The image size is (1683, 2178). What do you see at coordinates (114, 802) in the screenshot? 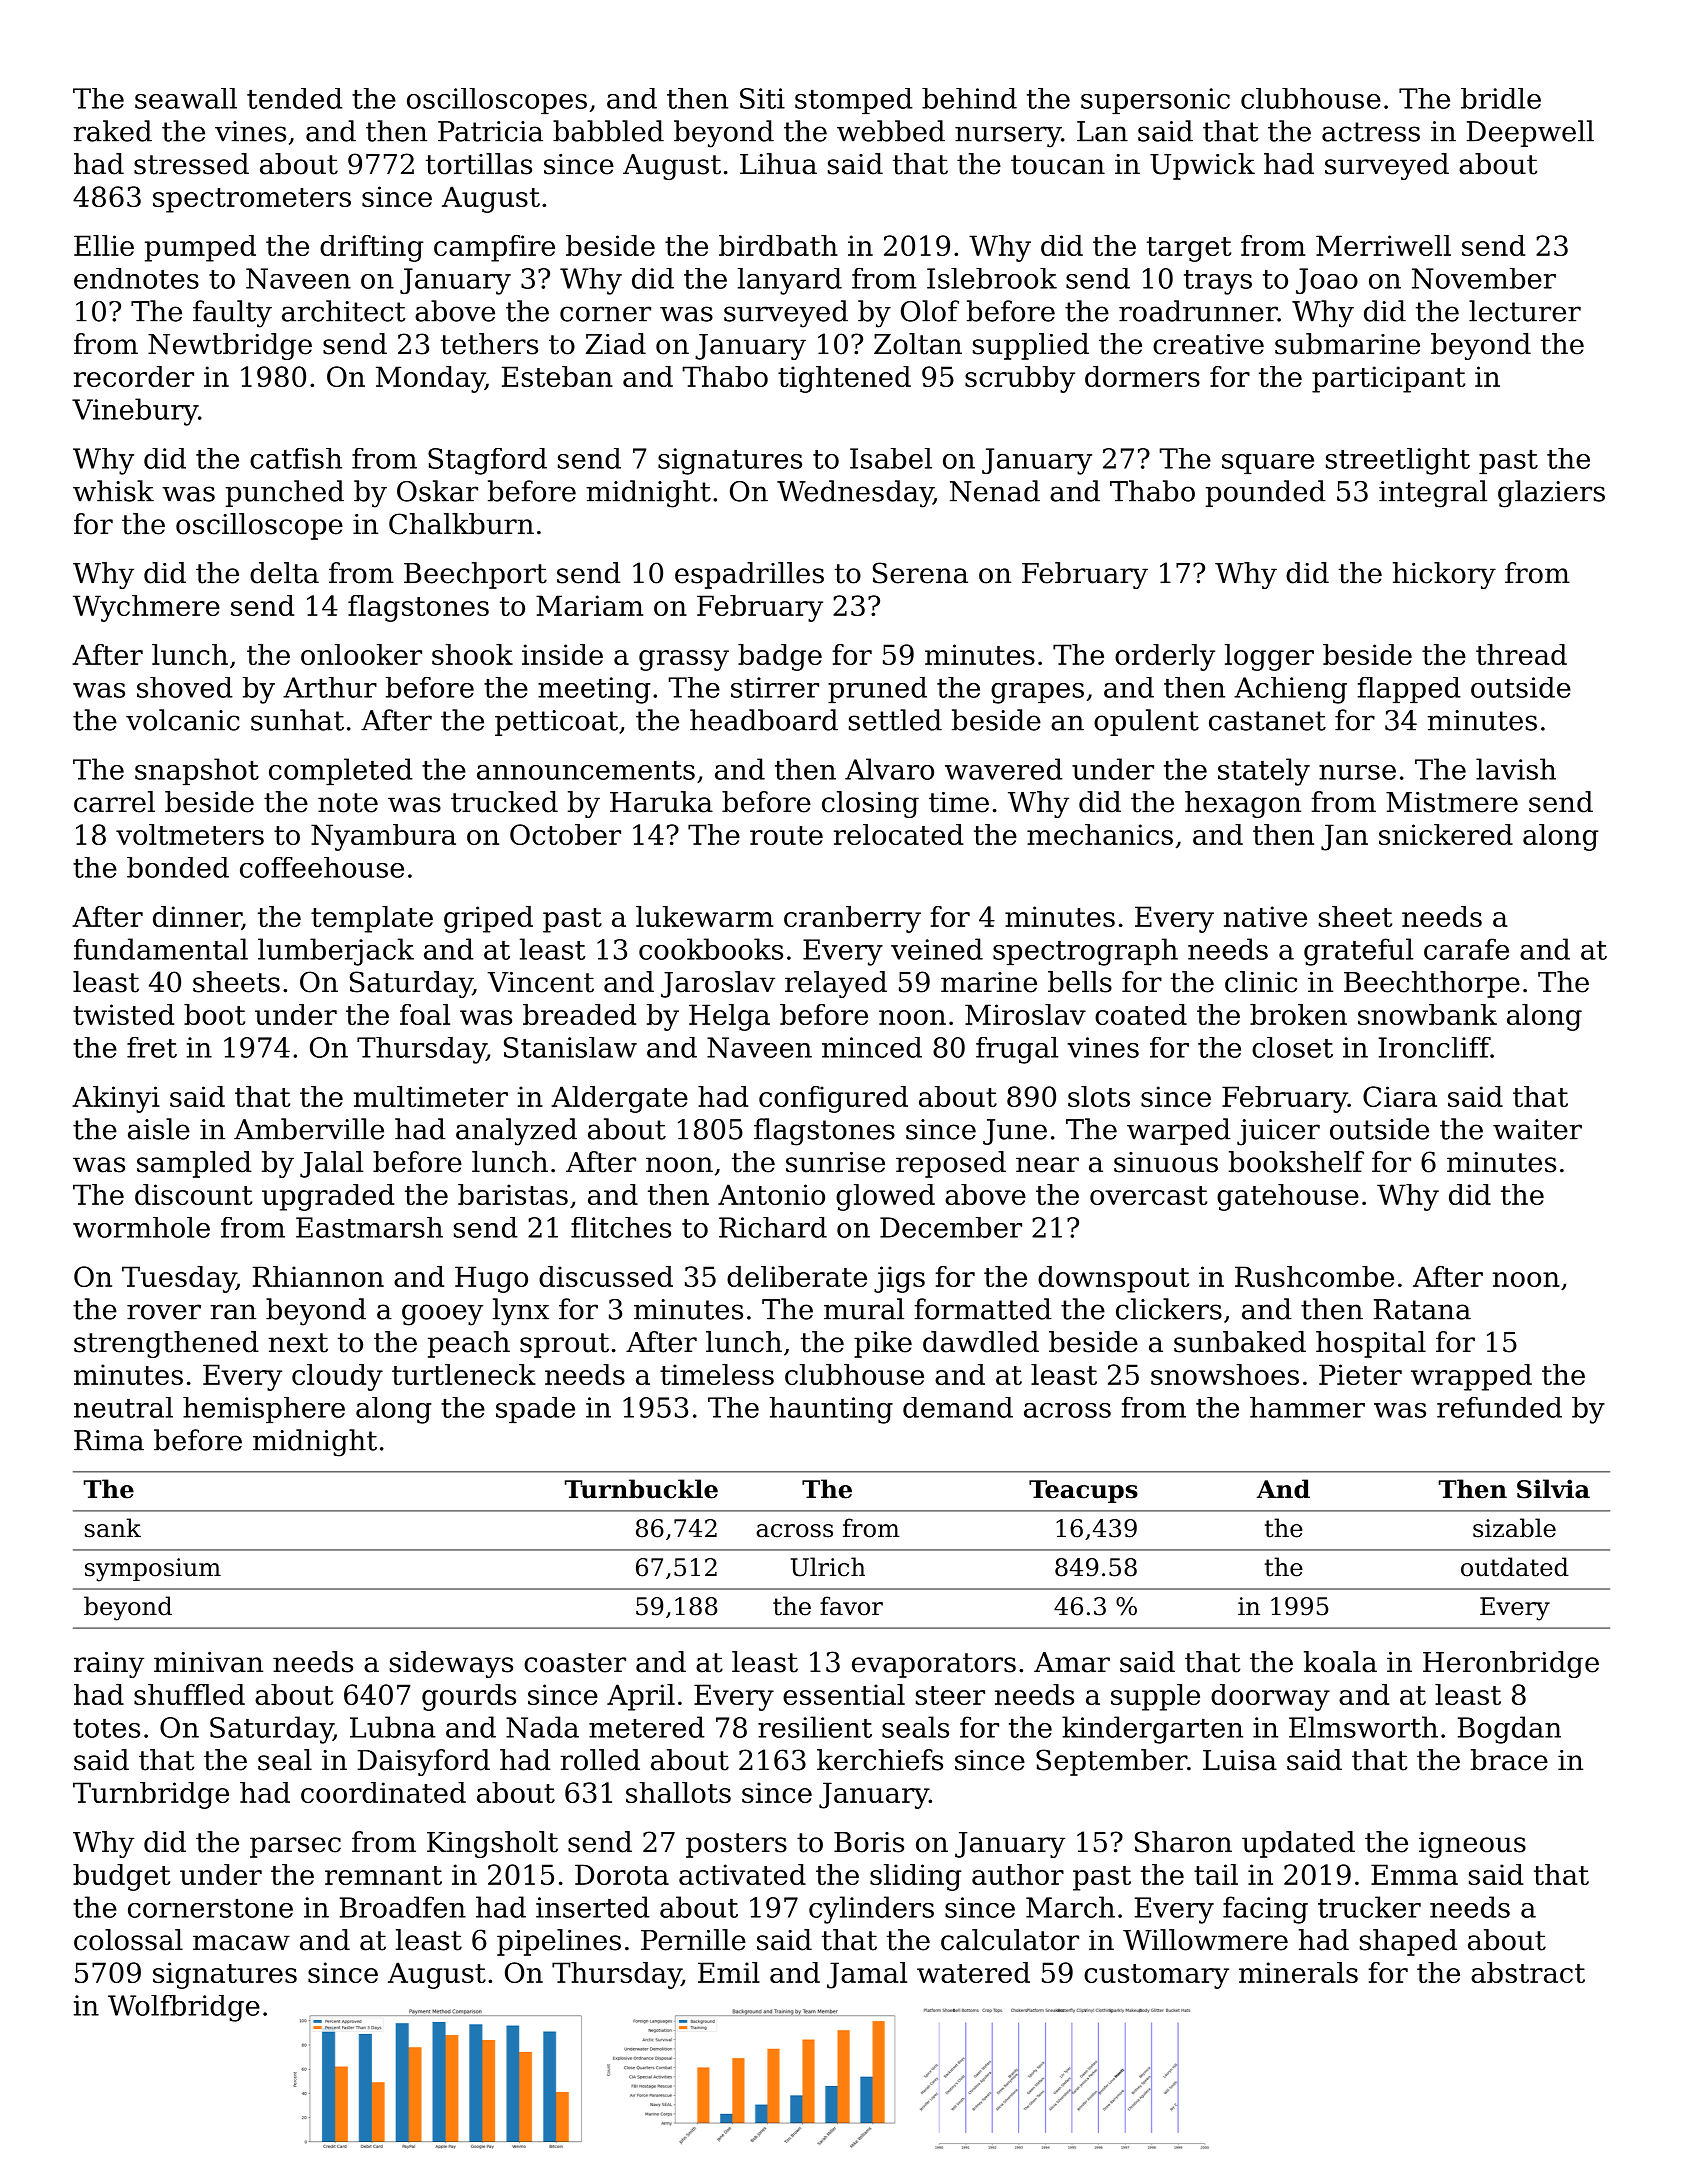
I see `carrel` at bounding box center [114, 802].
